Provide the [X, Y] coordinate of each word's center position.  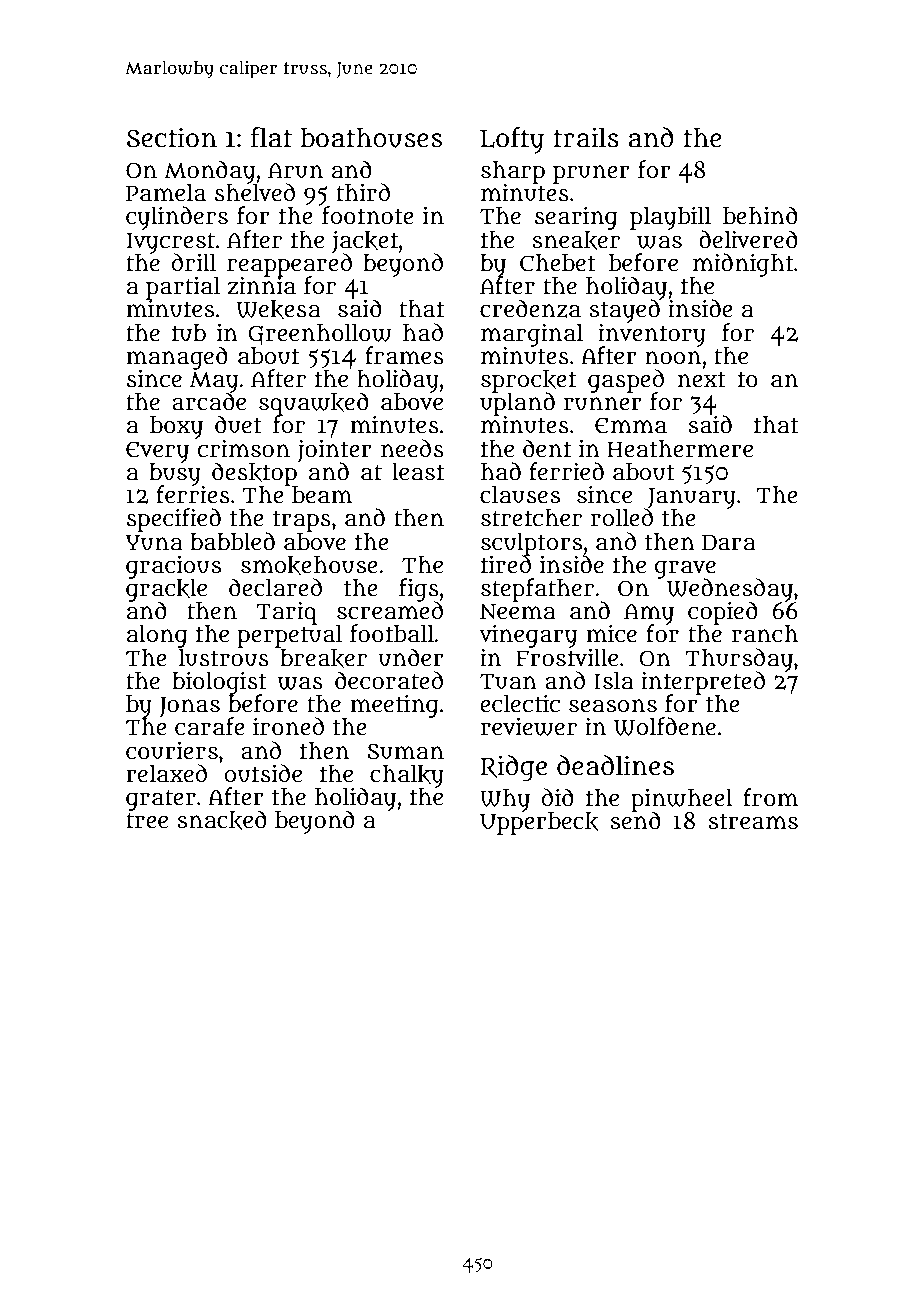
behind [760, 215]
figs [419, 590]
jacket [365, 242]
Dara [729, 542]
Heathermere [680, 449]
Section [172, 137]
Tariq [286, 613]
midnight [743, 265]
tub [189, 333]
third [363, 192]
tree [147, 821]
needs [412, 448]
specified [174, 520]
